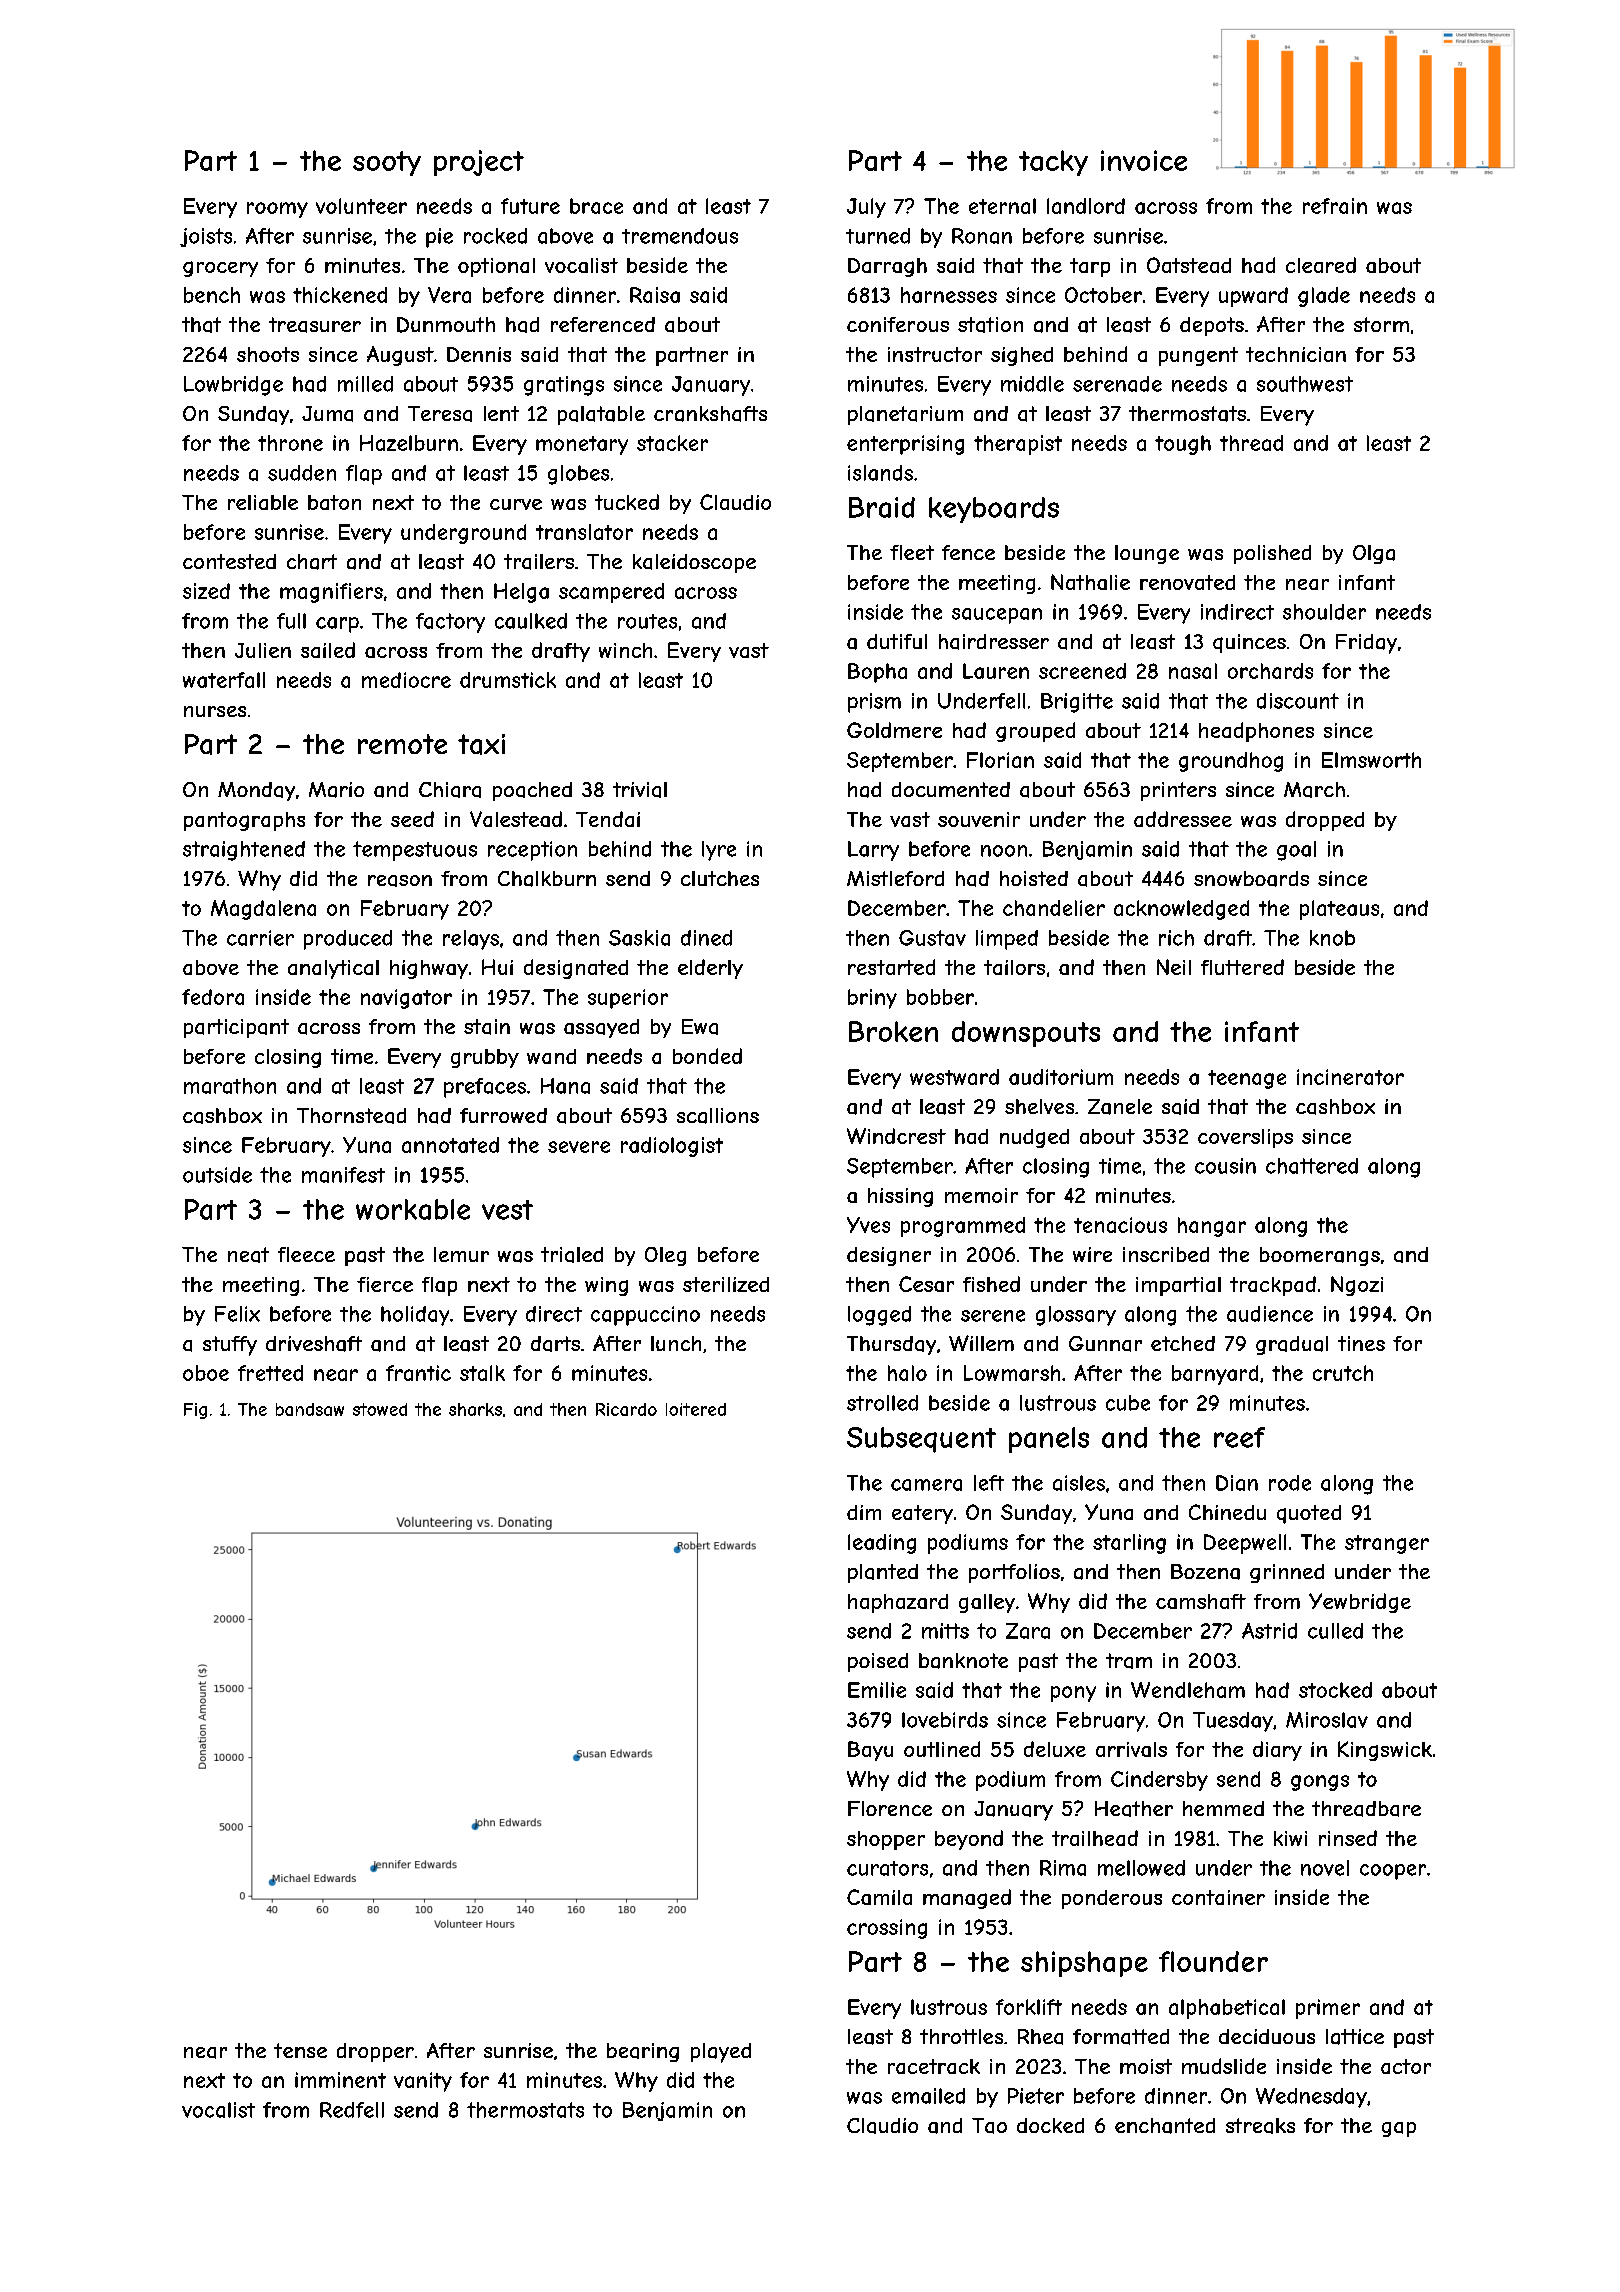  I want to click on lent, so click(501, 413).
